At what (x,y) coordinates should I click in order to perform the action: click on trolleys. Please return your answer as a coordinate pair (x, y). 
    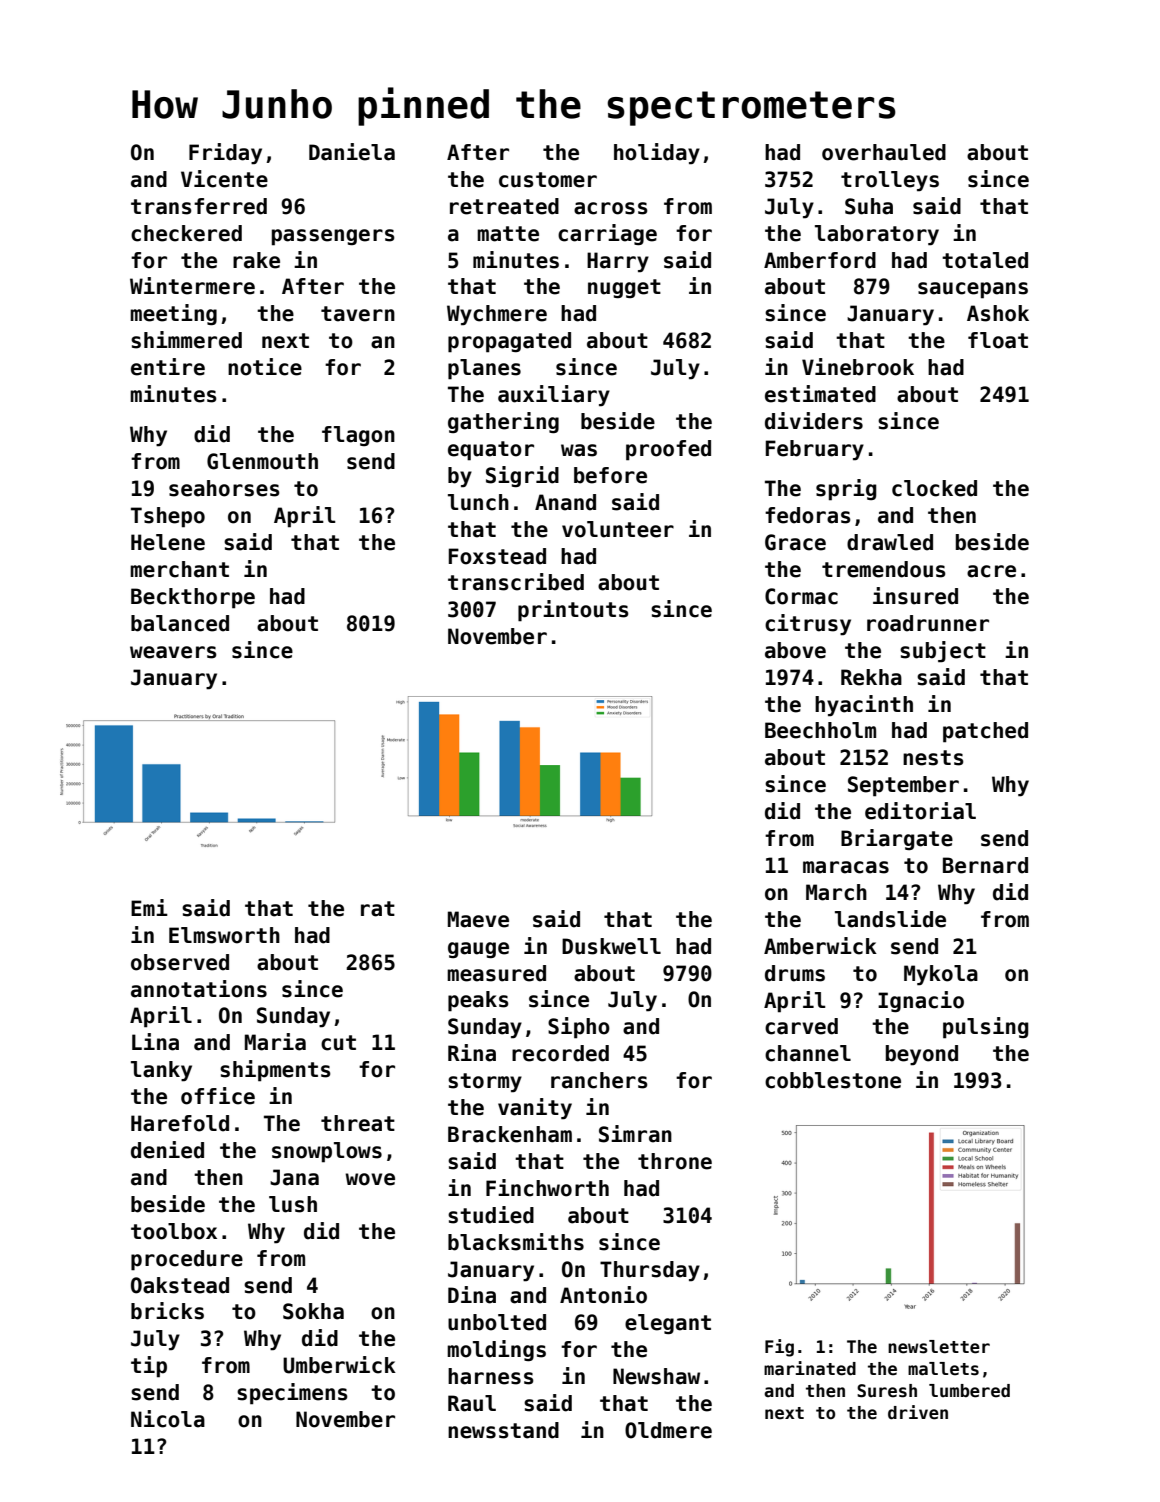
    Looking at the image, I should click on (890, 181).
